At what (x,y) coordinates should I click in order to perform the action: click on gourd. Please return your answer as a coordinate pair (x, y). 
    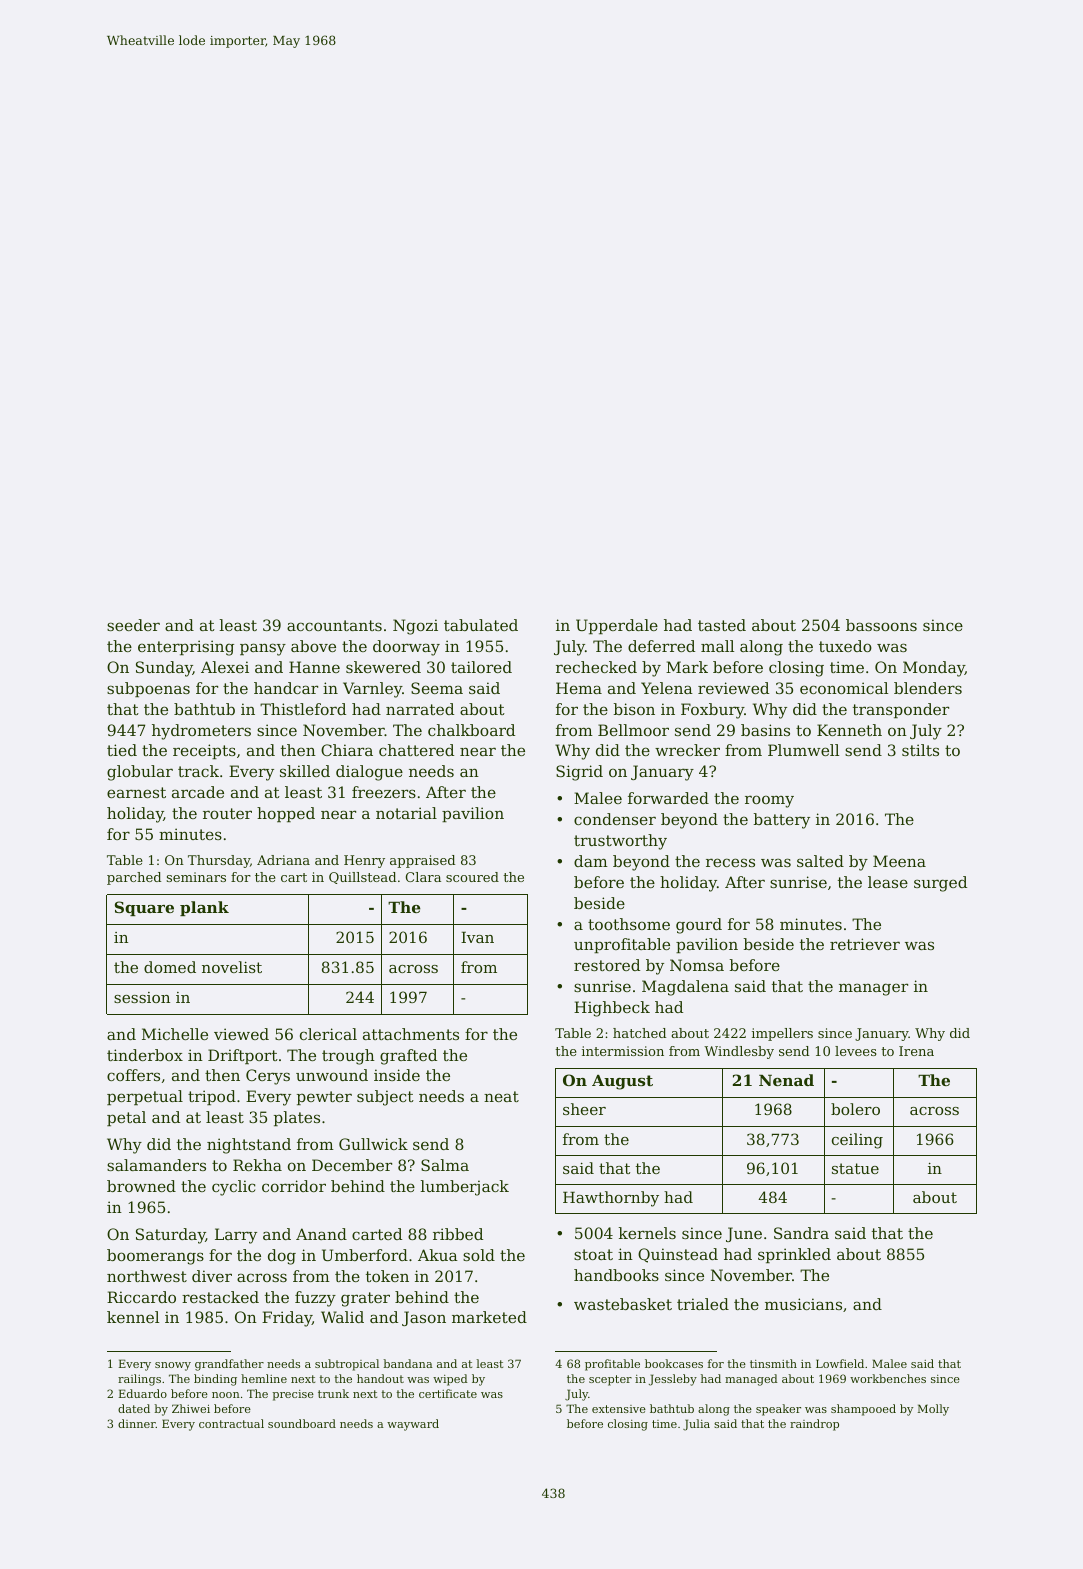
    Looking at the image, I should click on (699, 926).
